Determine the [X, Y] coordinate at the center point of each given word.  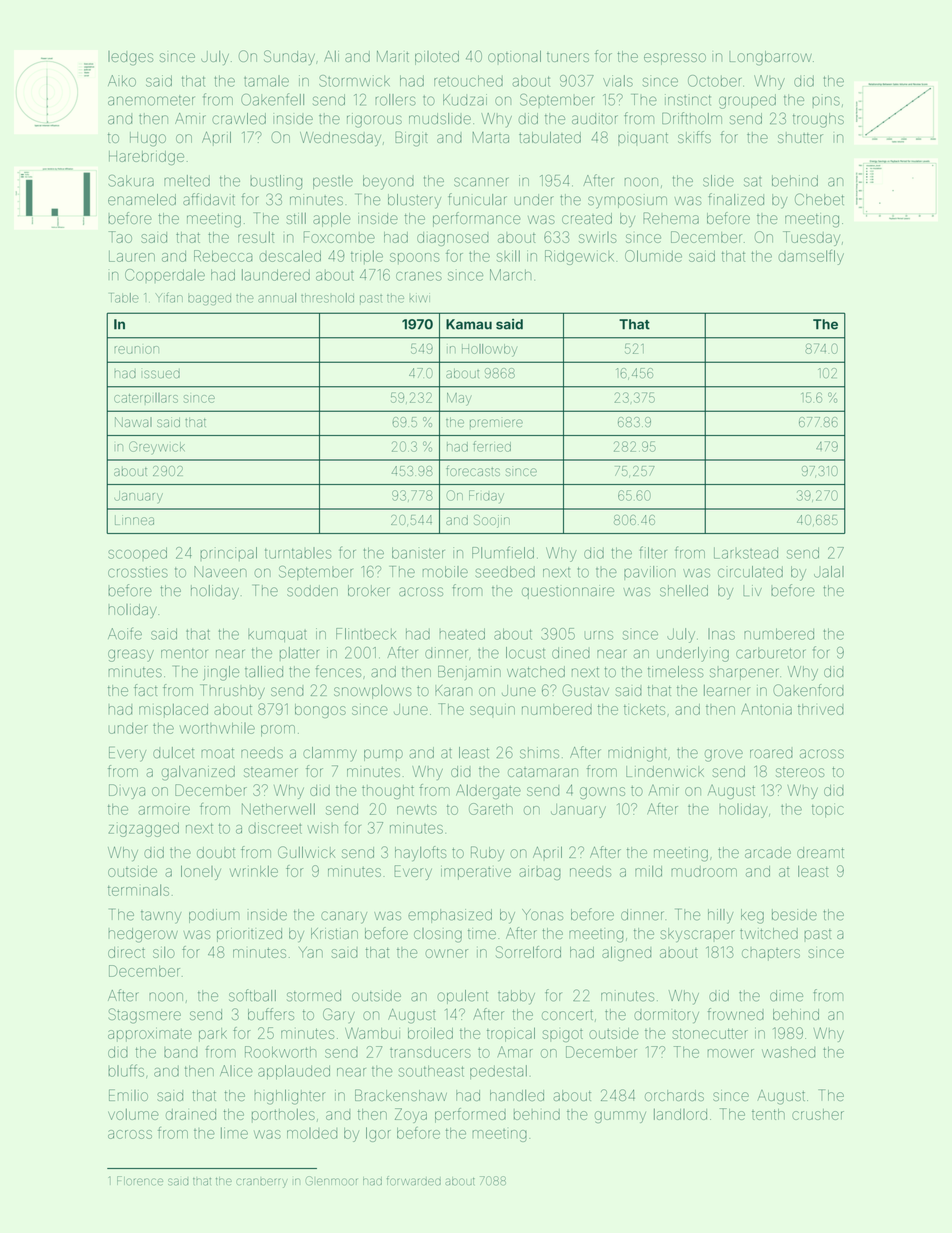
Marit [393, 56]
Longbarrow [770, 58]
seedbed [505, 572]
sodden [312, 591]
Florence [140, 1181]
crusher [818, 1114]
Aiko [122, 81]
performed [470, 1115]
